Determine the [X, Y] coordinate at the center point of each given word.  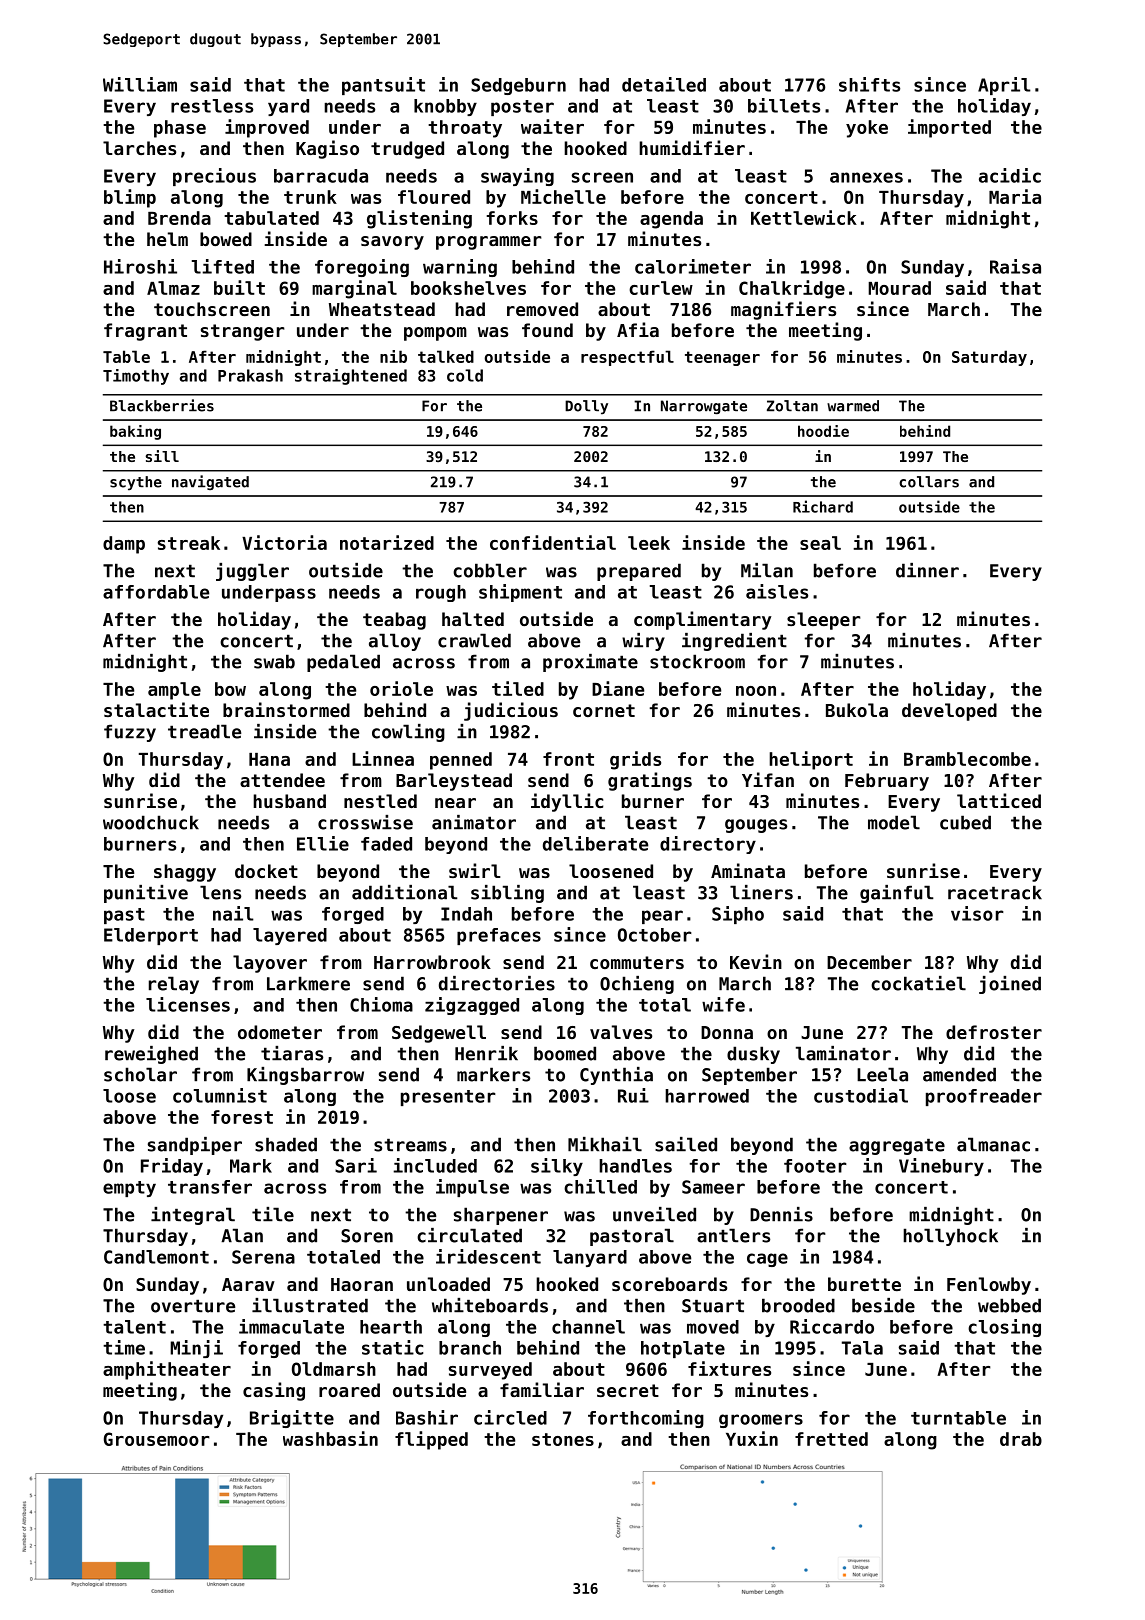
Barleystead [454, 782]
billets [784, 105]
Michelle [563, 196]
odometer [280, 1032]
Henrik [486, 1053]
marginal [354, 289]
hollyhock [950, 1237]
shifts [869, 84]
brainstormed [286, 709]
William [140, 84]
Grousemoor [157, 1439]
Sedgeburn [518, 86]
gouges [756, 826]
